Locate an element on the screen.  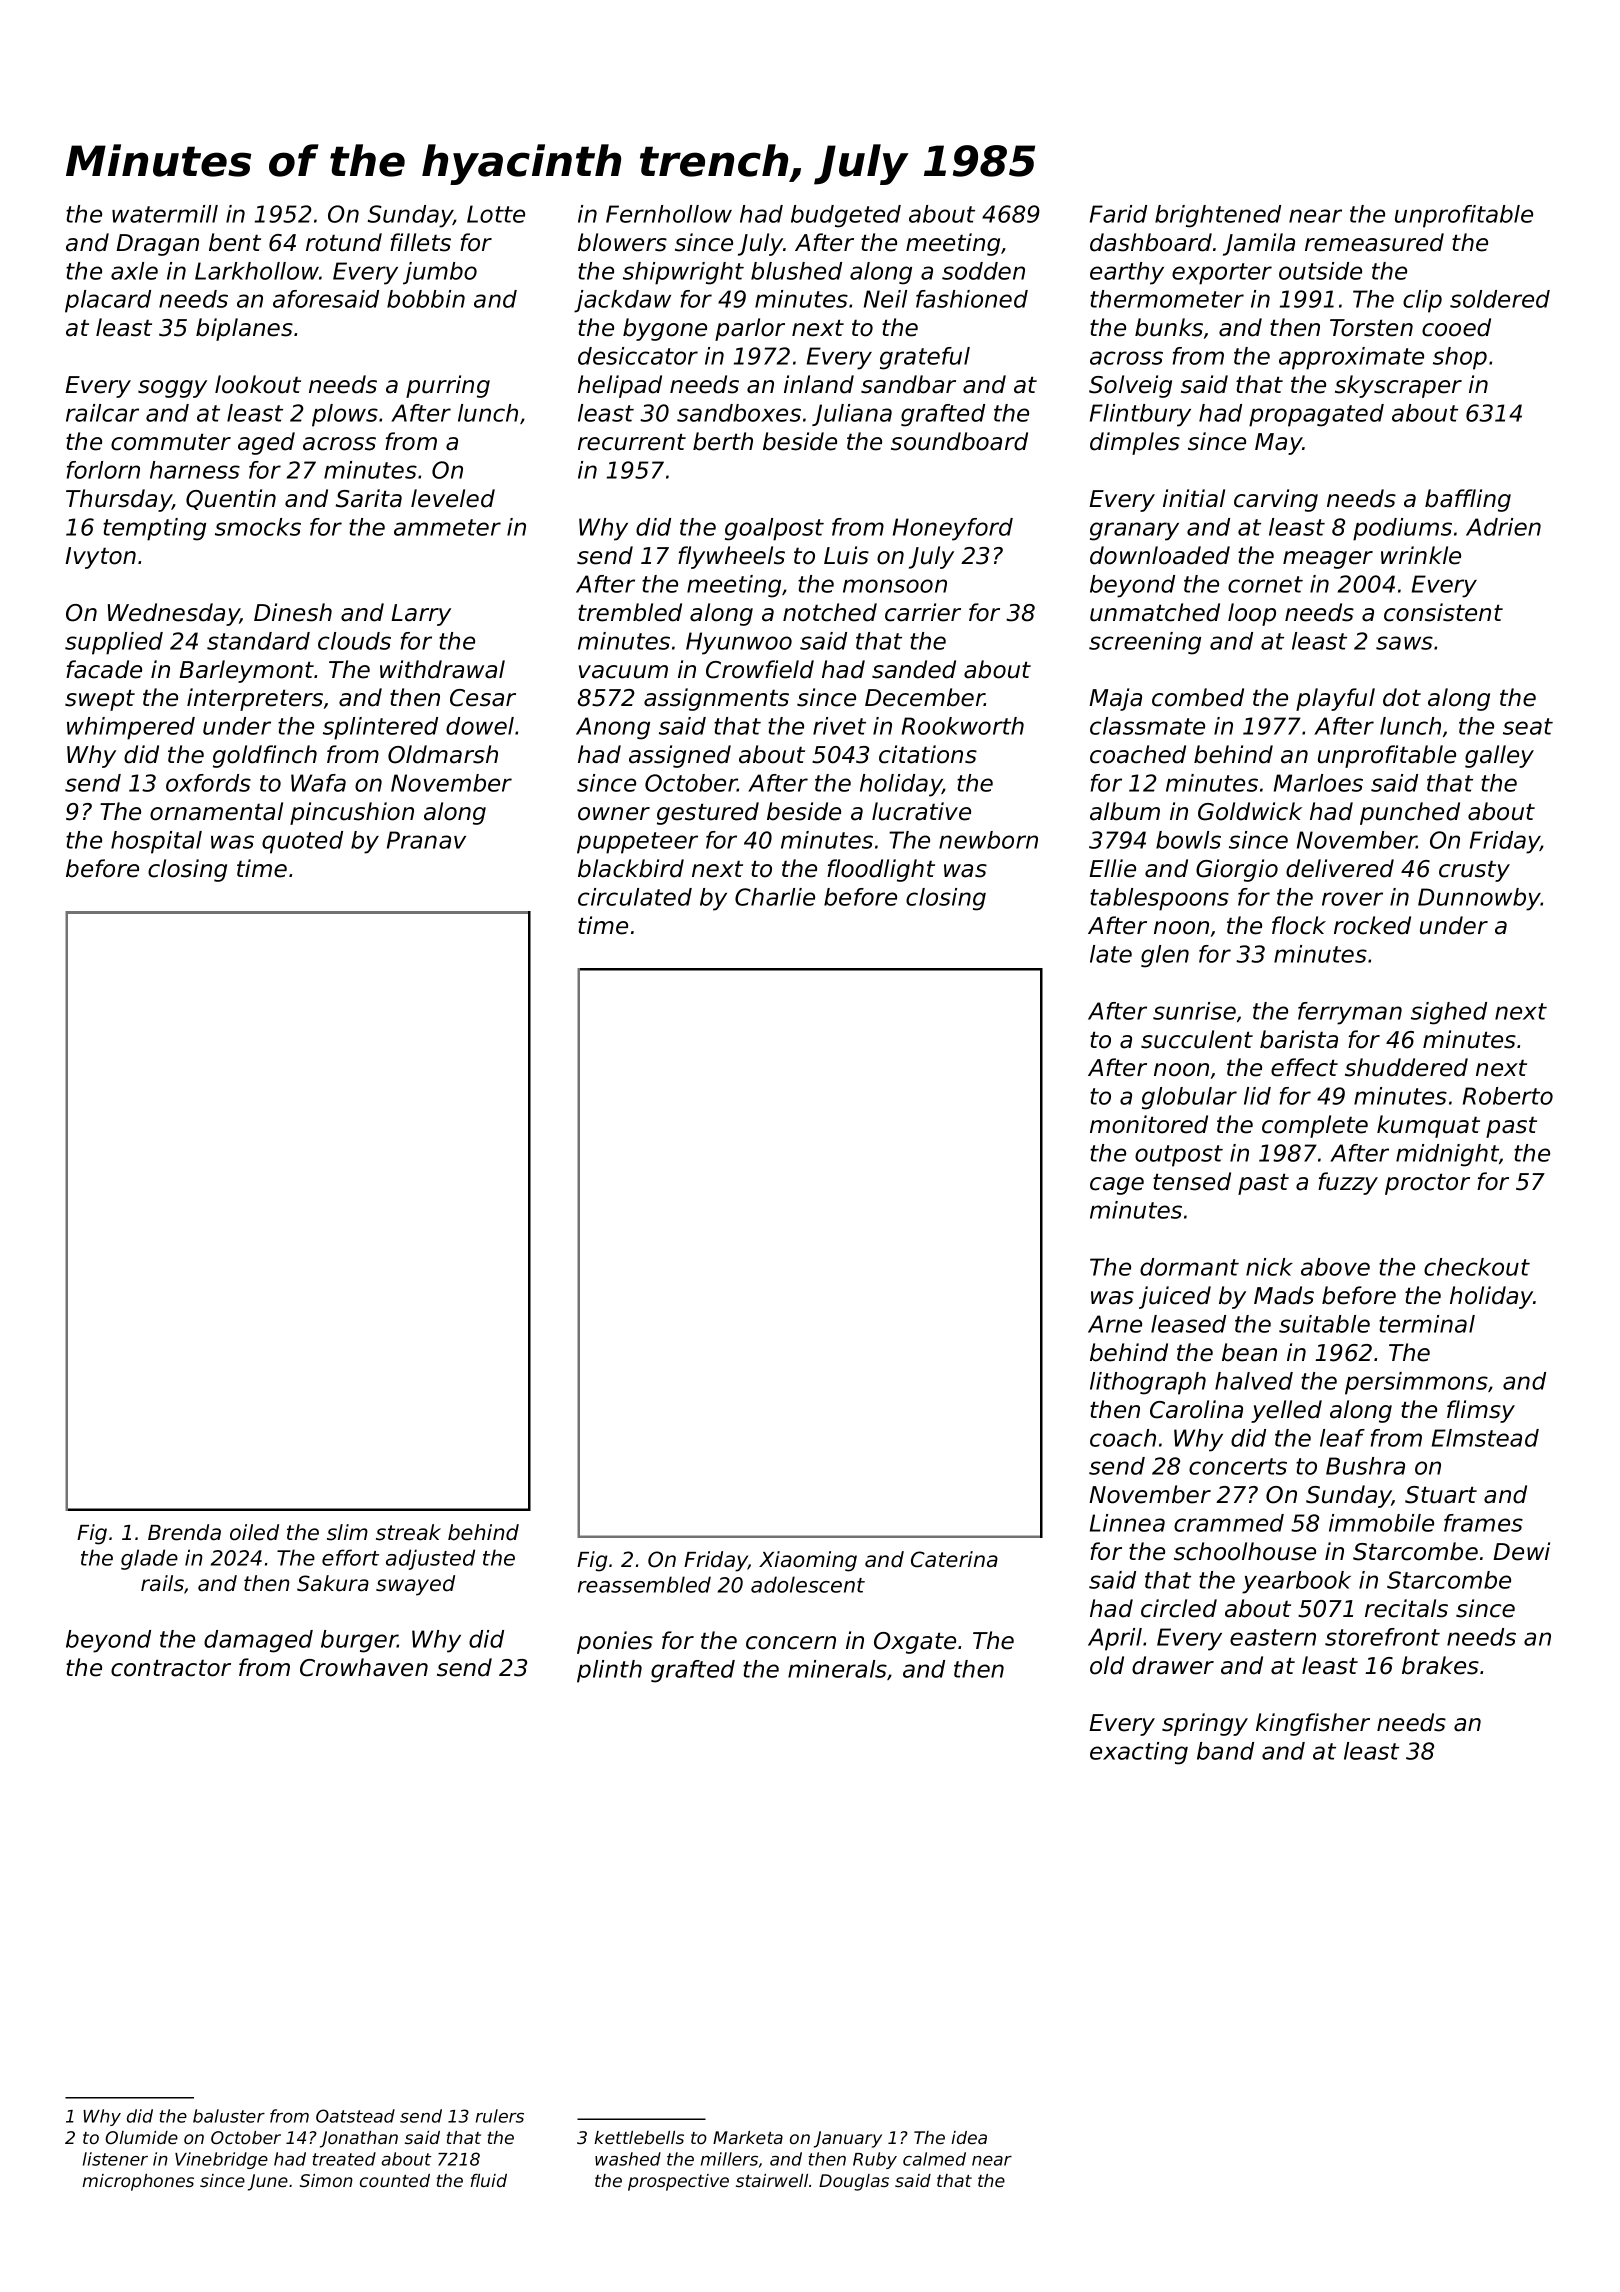
idea is located at coordinates (969, 2137).
